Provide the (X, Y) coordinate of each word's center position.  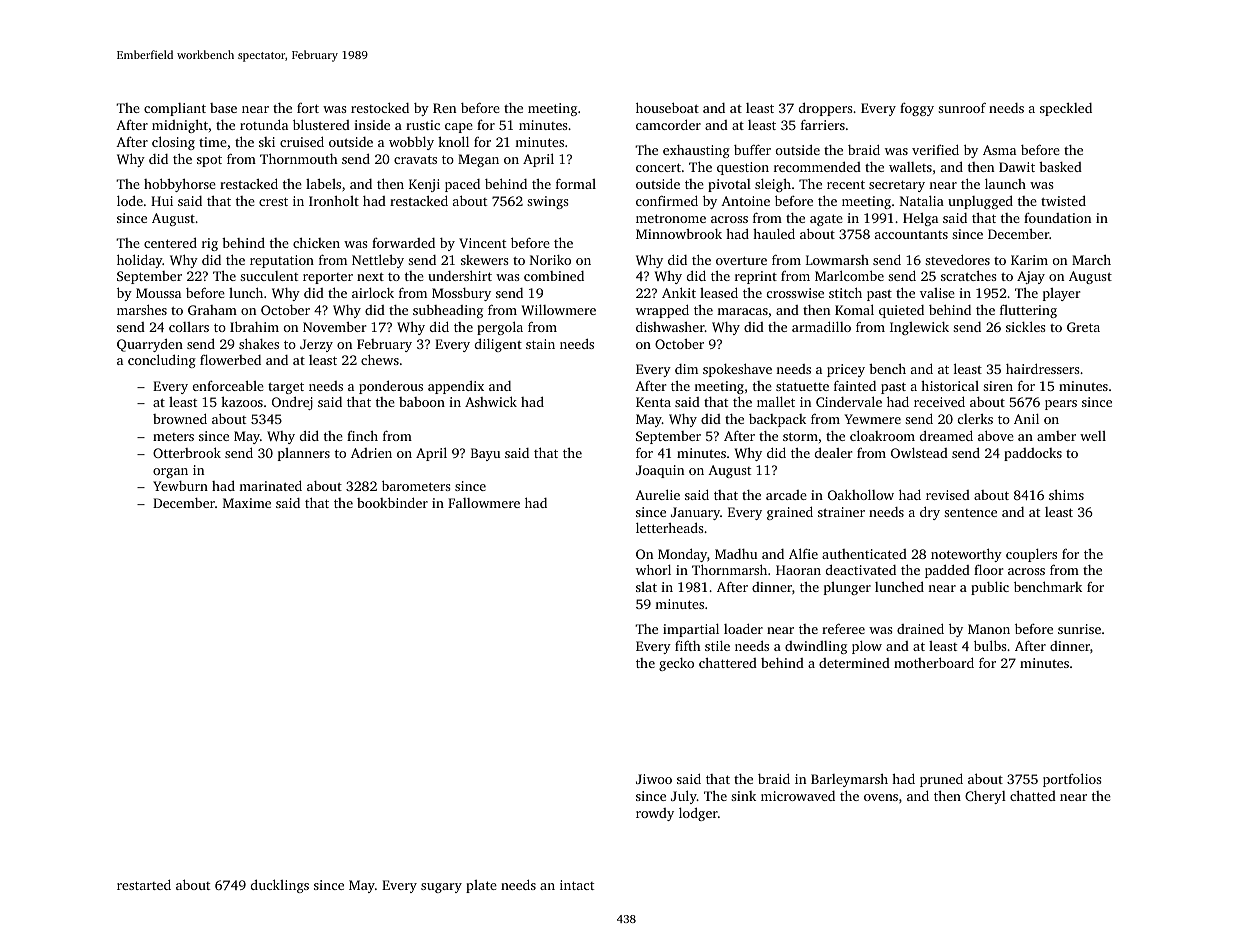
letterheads (669, 527)
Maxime (247, 503)
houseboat (667, 107)
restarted (144, 884)
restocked (380, 107)
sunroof (962, 107)
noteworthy (966, 555)
